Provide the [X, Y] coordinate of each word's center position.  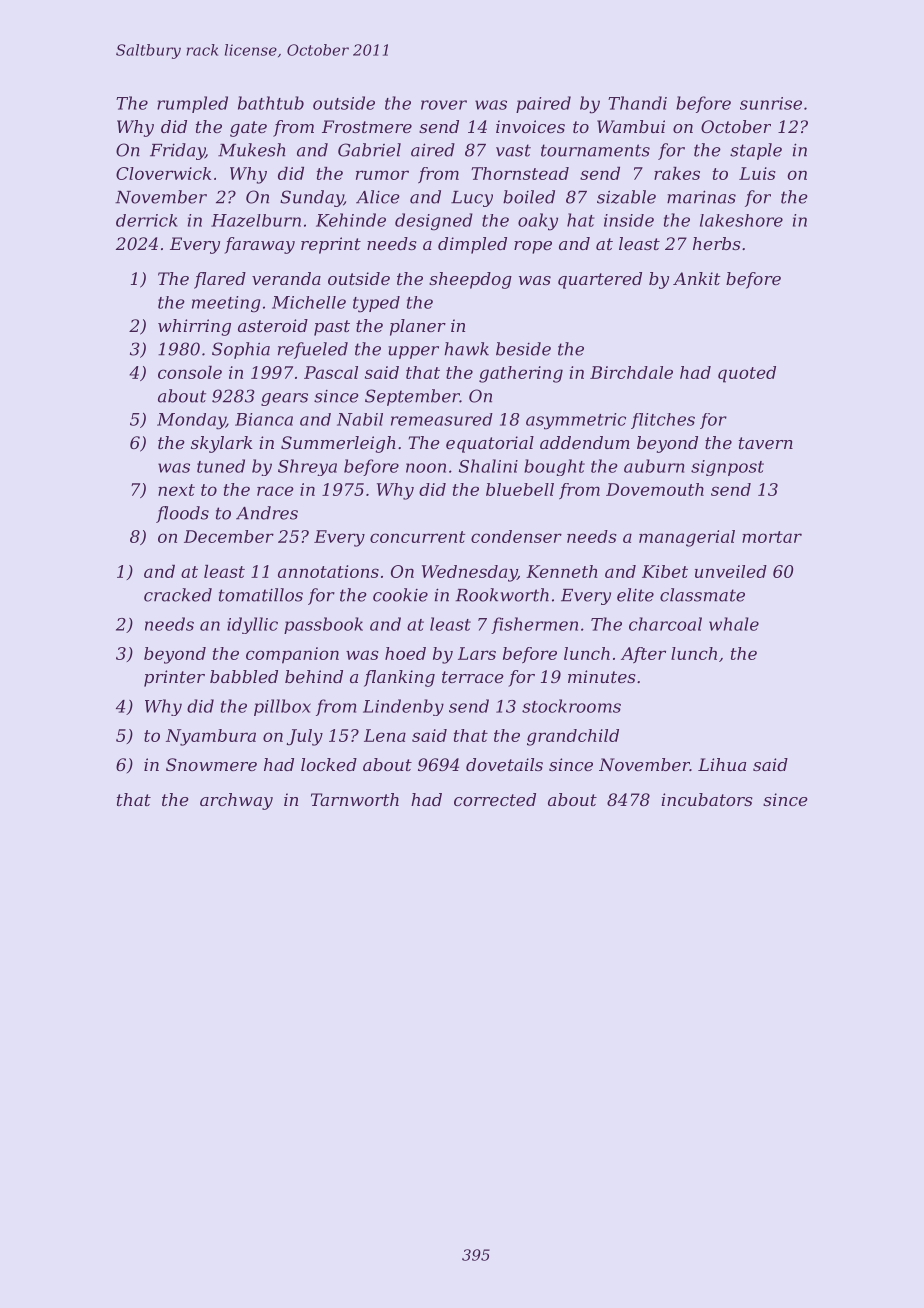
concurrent [417, 537]
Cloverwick [163, 173]
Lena [385, 735]
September [412, 397]
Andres [267, 513]
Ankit [697, 278]
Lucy [472, 199]
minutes [602, 676]
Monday [191, 421]
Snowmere [211, 764]
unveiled [731, 571]
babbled [244, 676]
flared [220, 280]
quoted [747, 374]
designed [434, 222]
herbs [717, 243]
